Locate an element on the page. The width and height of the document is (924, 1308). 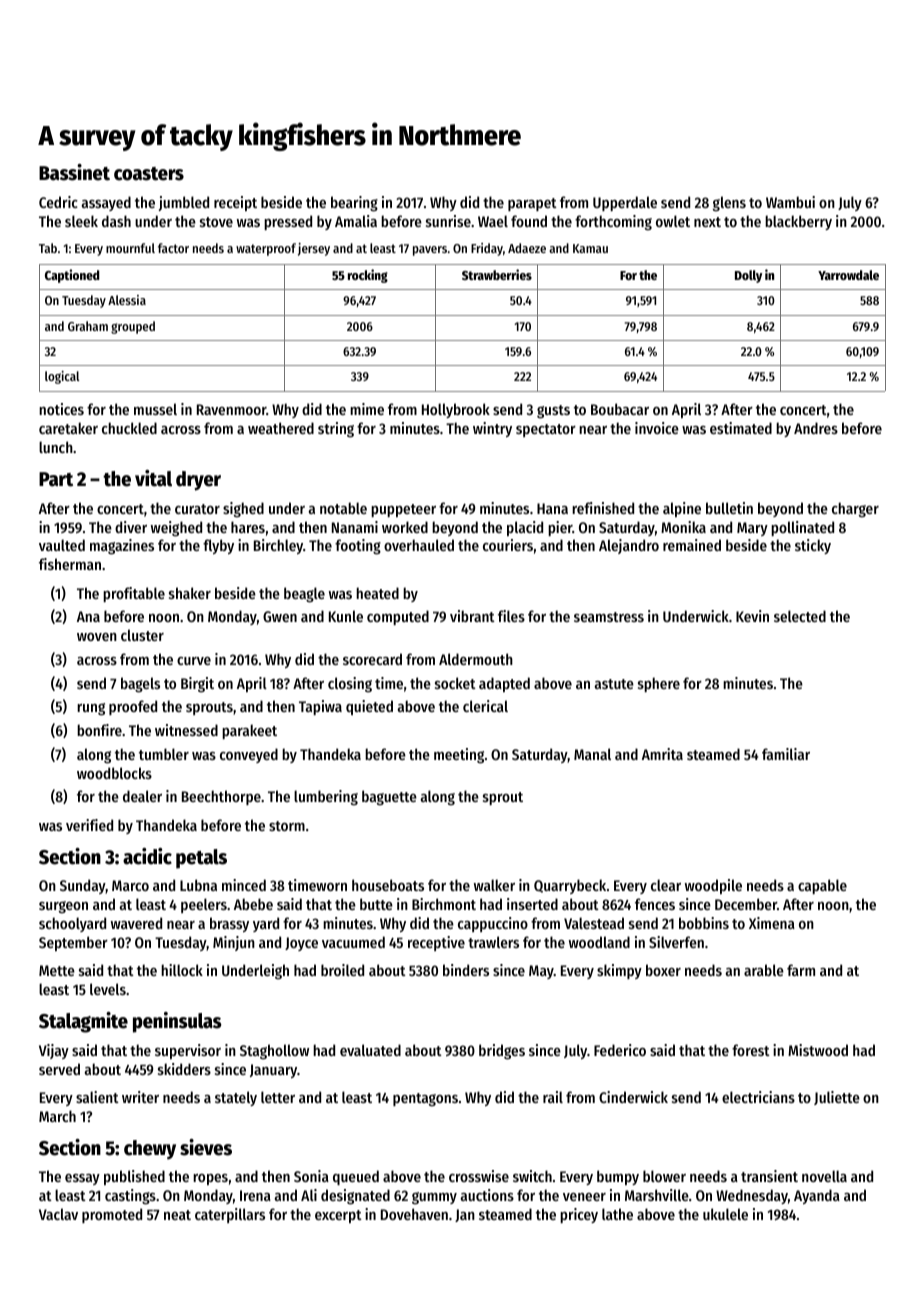
Yarrowdale is located at coordinates (848, 275).
